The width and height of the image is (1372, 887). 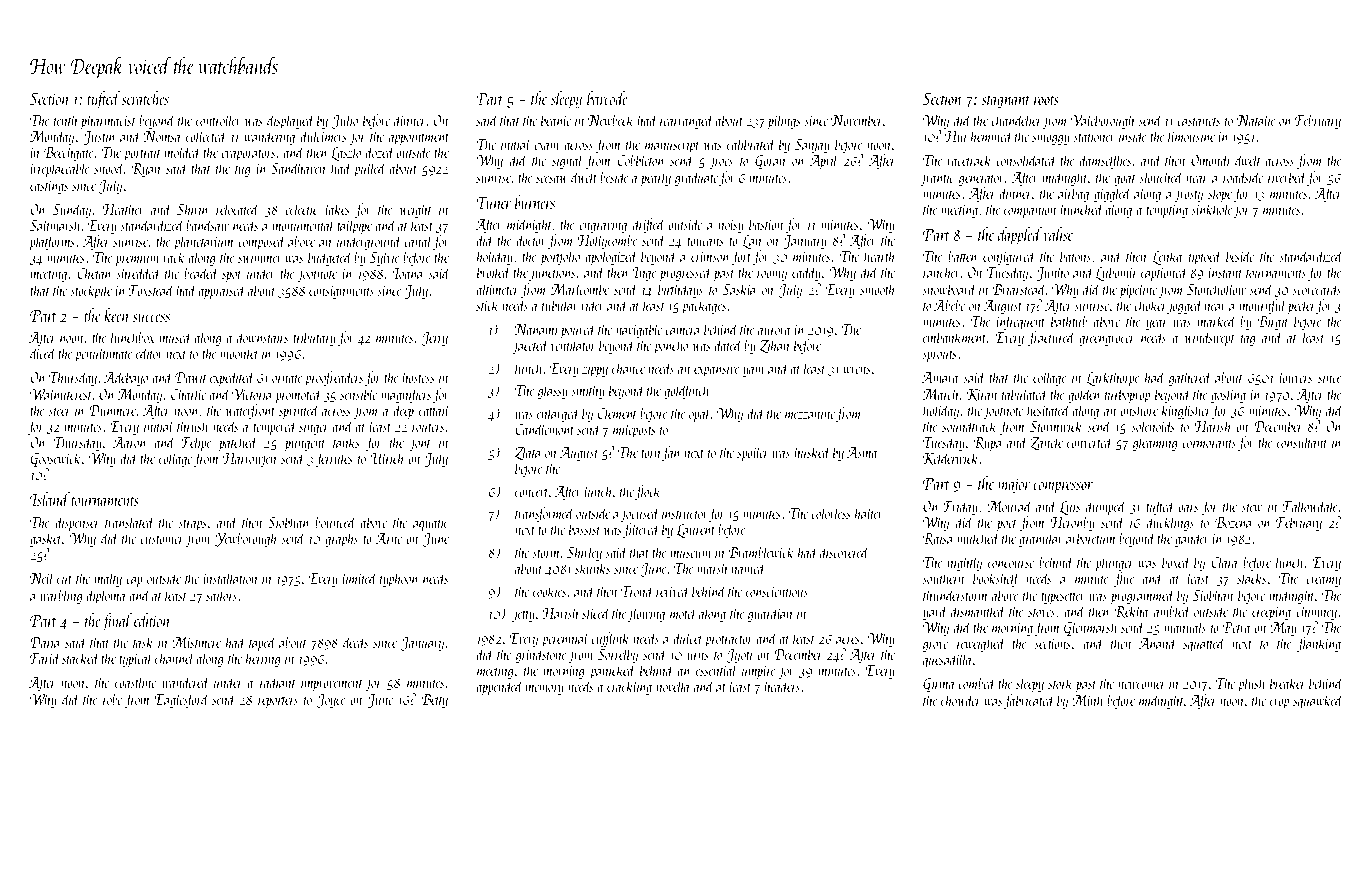 What do you see at coordinates (65, 119) in the image?
I see `tenth` at bounding box center [65, 119].
